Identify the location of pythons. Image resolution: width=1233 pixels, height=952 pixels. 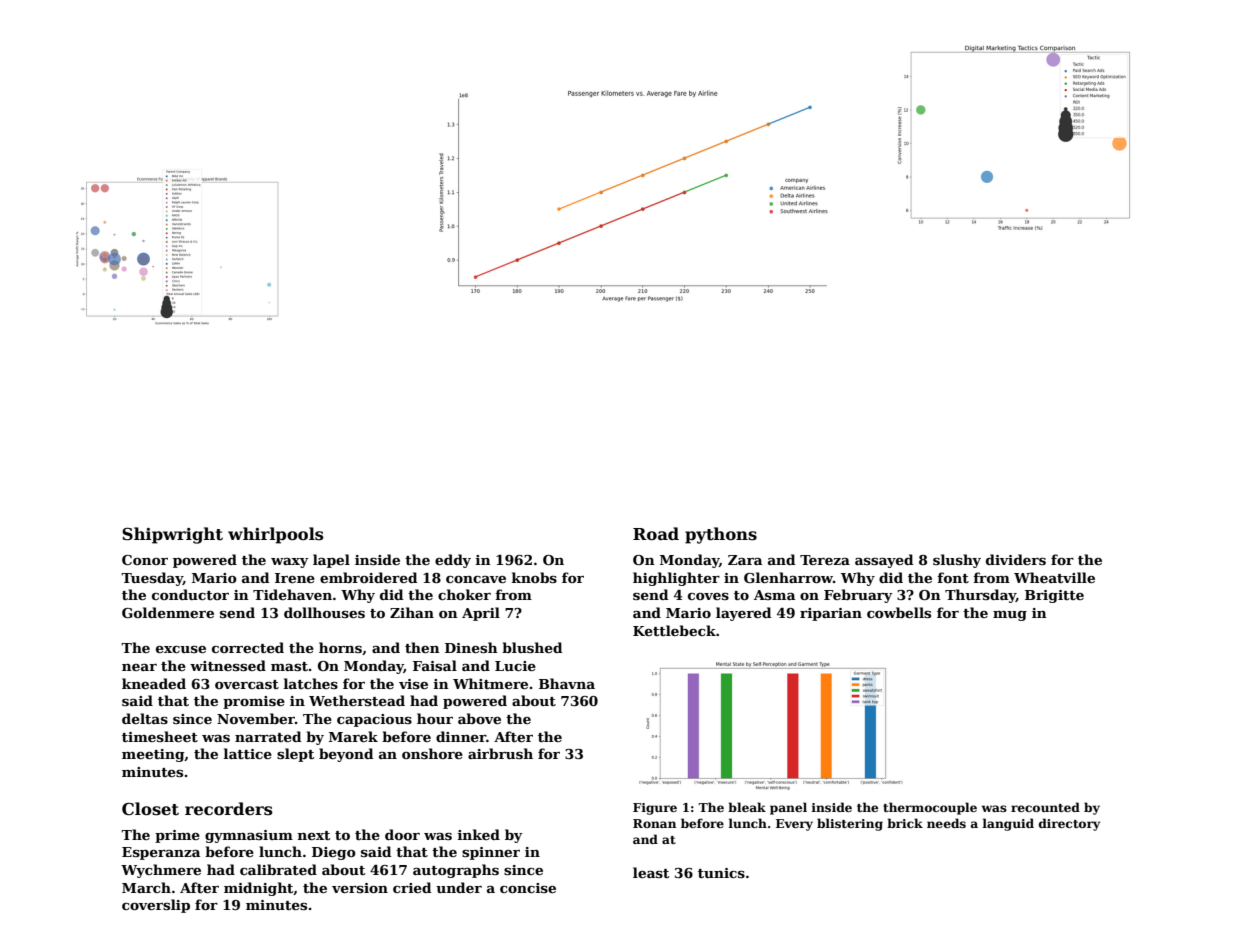
(721, 535).
